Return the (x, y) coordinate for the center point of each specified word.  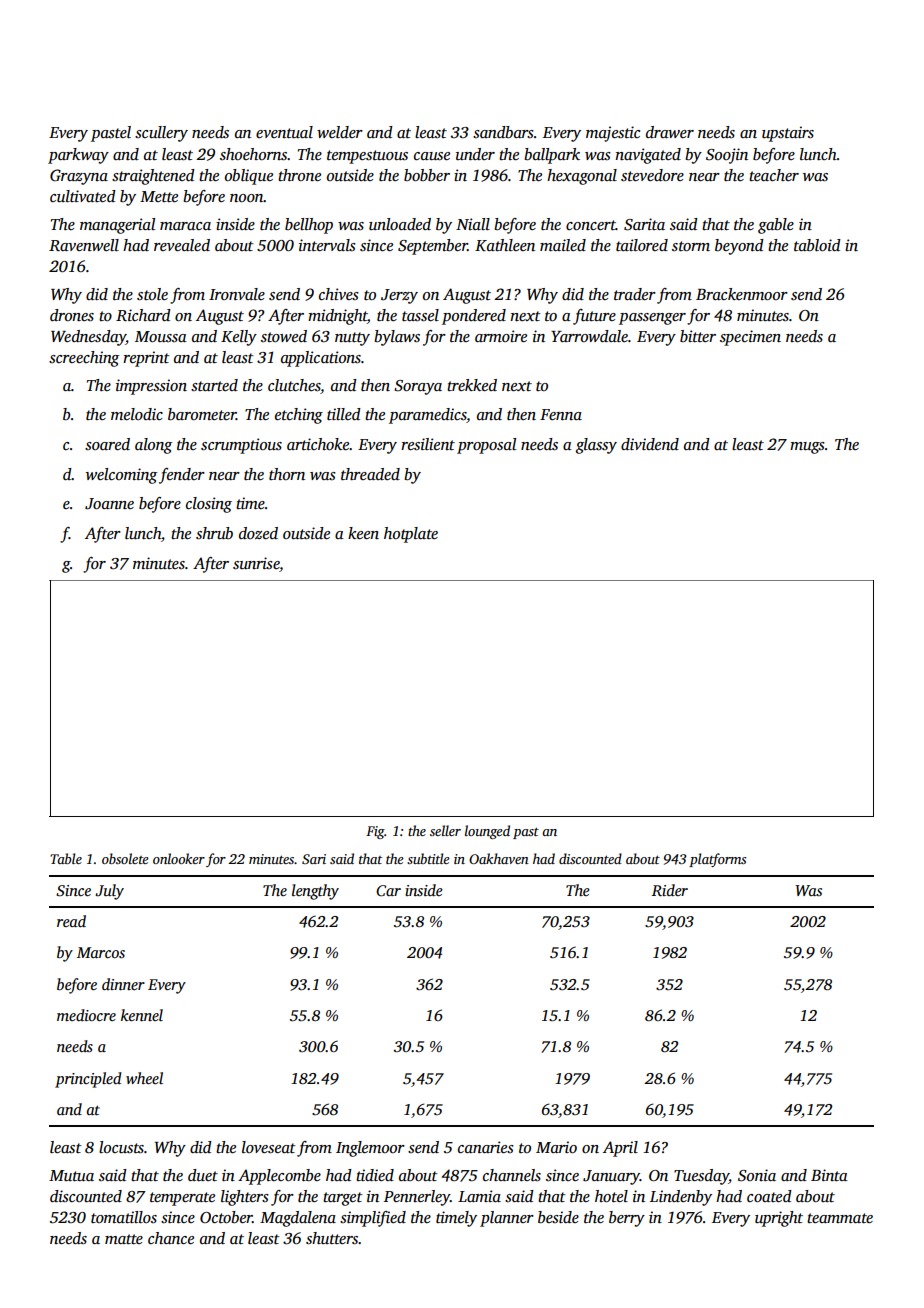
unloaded (400, 224)
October (226, 1217)
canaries (486, 1147)
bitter (698, 336)
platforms (717, 860)
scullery (161, 134)
